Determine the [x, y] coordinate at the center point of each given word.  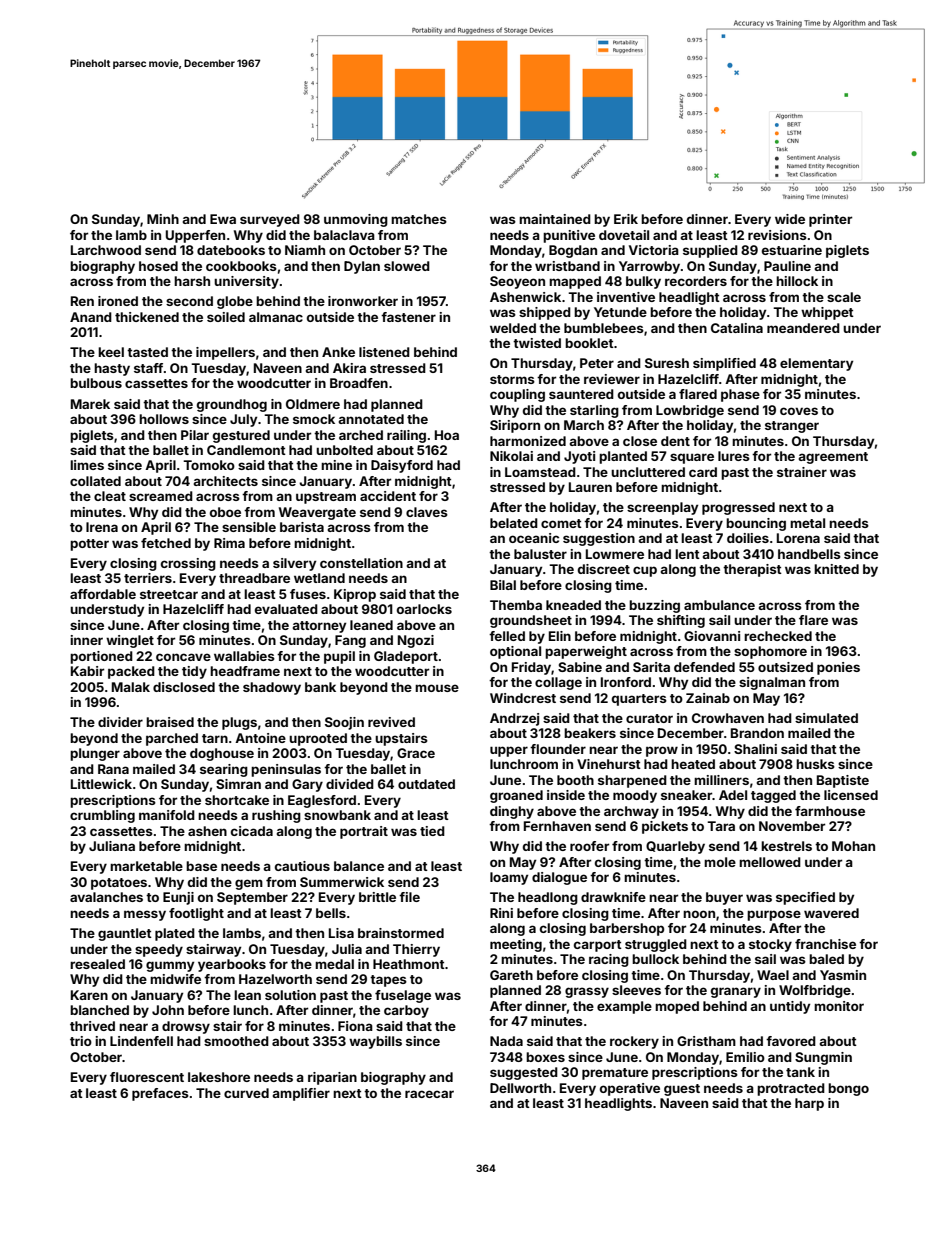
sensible [249, 527]
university [246, 282]
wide [790, 219]
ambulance [719, 605]
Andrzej [514, 719]
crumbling [102, 816]
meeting [516, 945]
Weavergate [317, 513]
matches [419, 219]
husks [815, 764]
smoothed [236, 1041]
